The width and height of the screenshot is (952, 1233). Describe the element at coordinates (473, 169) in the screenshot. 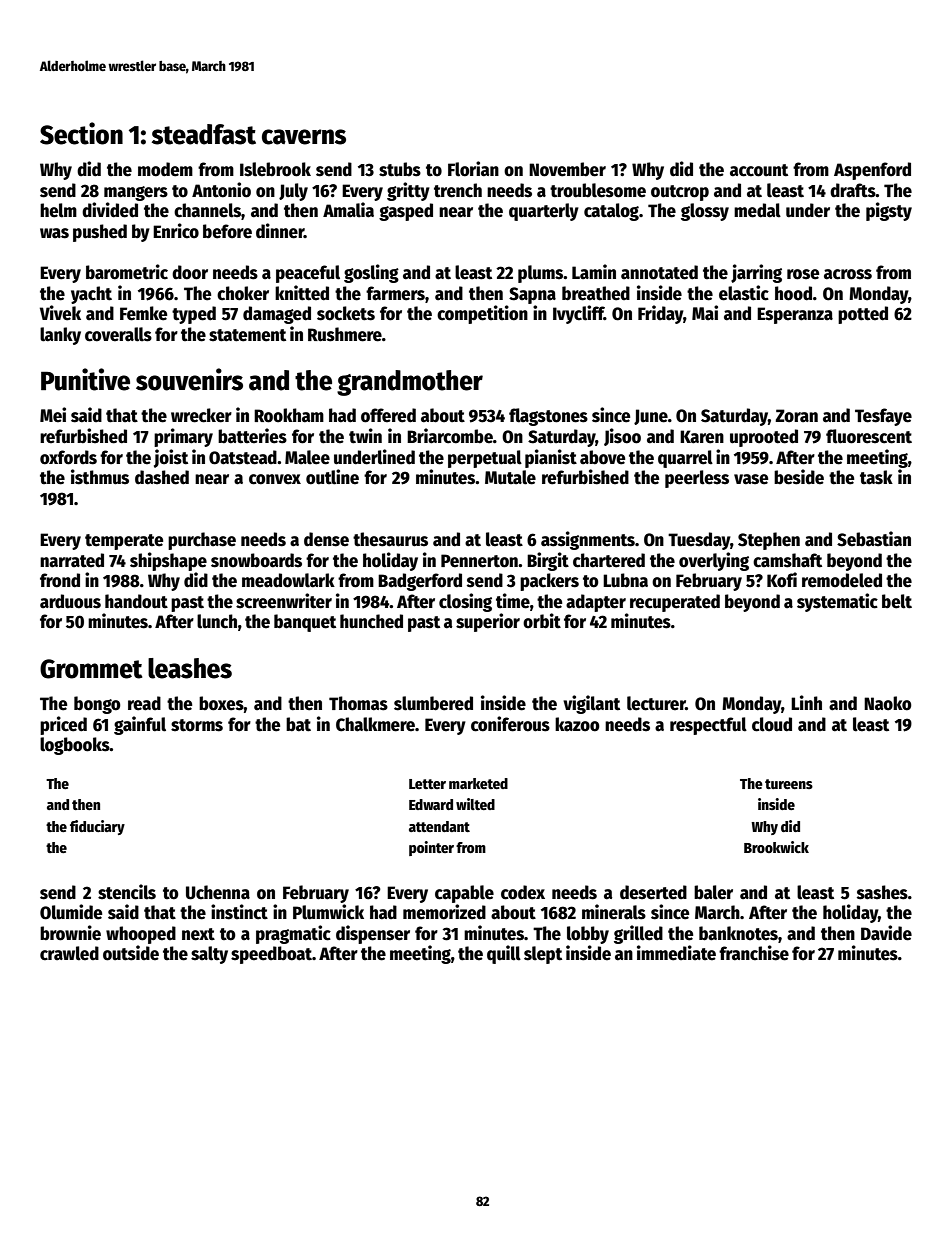

I see `Florian` at that location.
